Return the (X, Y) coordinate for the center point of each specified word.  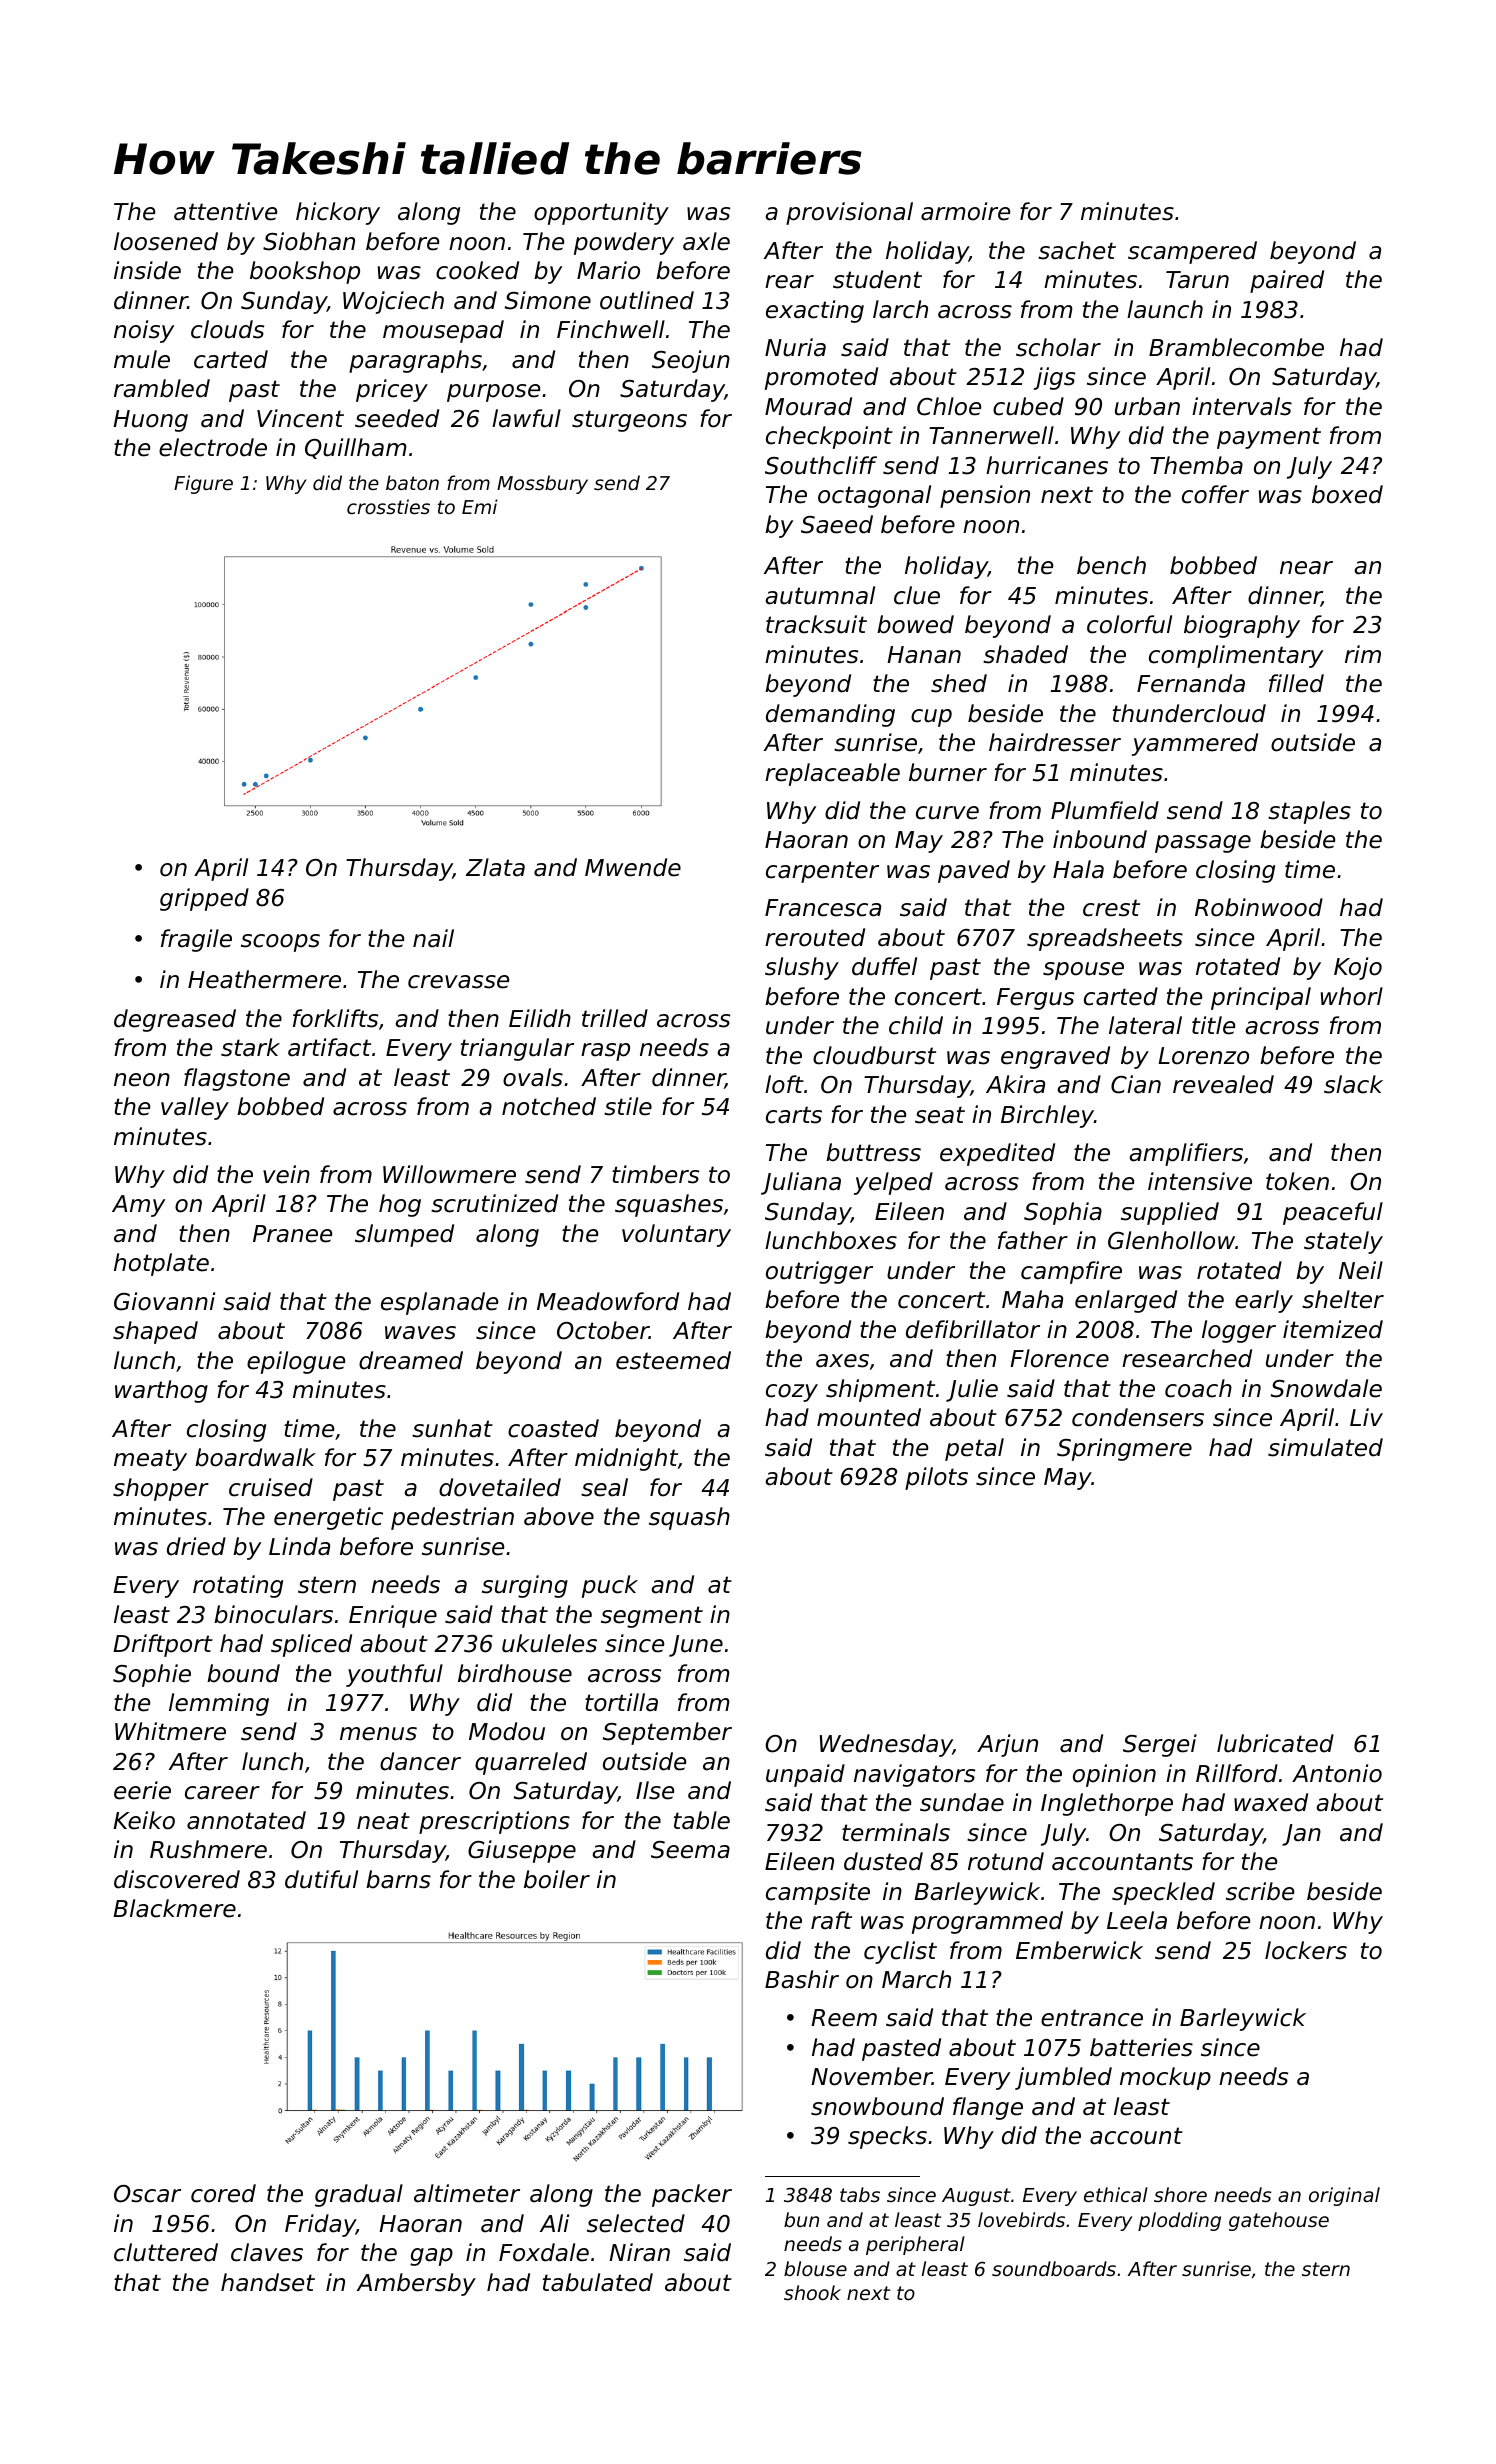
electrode (213, 447)
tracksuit (816, 624)
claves (267, 2252)
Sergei (1160, 1745)
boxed (1347, 494)
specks (887, 2137)
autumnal (820, 595)
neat (383, 1821)
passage (1203, 844)
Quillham (355, 448)
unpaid (805, 1775)
